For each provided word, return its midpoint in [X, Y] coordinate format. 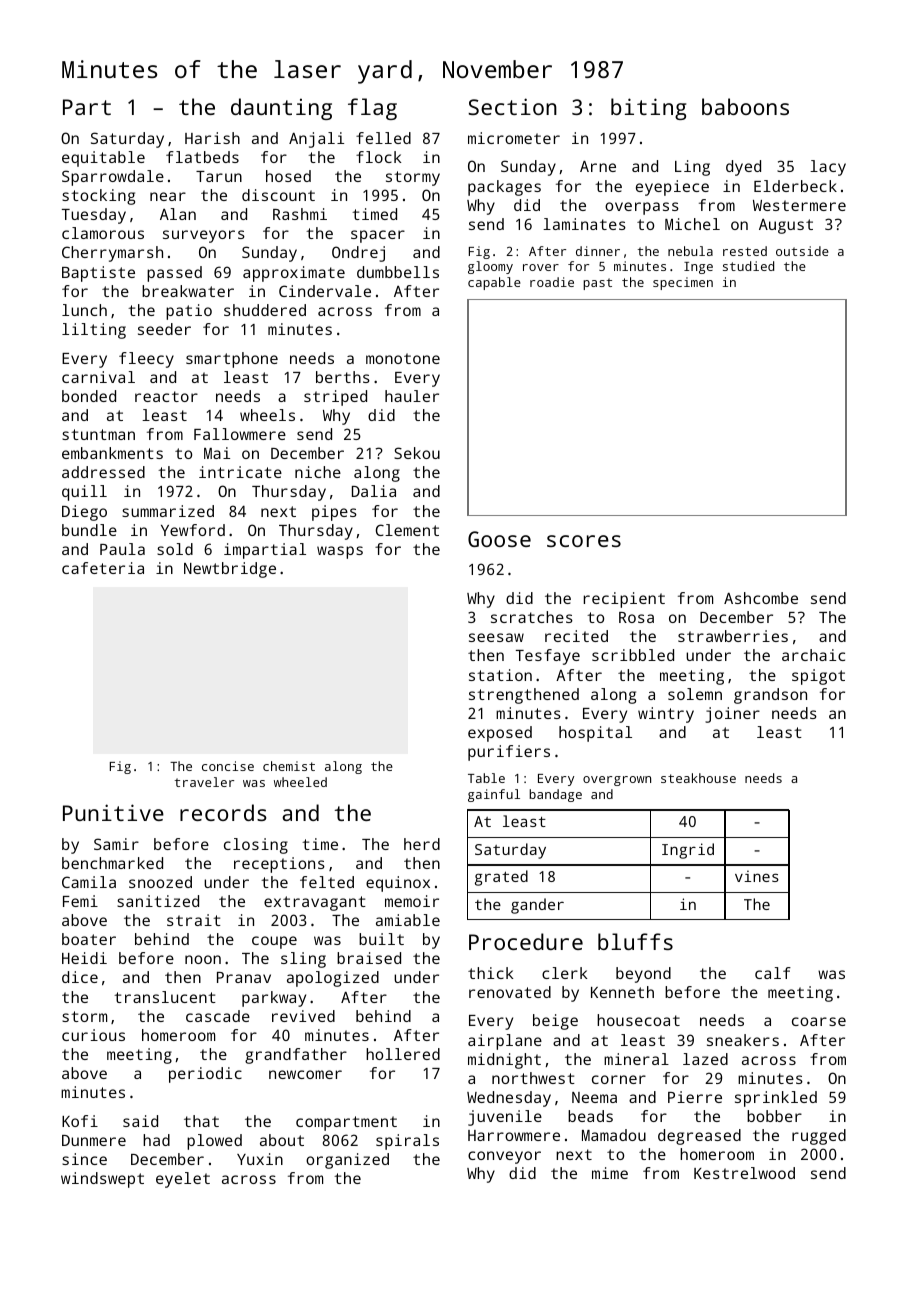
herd [422, 844]
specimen [683, 283]
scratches [532, 617]
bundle [89, 530]
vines [757, 876]
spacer [378, 236]
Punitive [113, 812]
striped [335, 398]
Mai [217, 453]
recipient [624, 600]
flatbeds [202, 157]
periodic [205, 1075]
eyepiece [672, 188]
